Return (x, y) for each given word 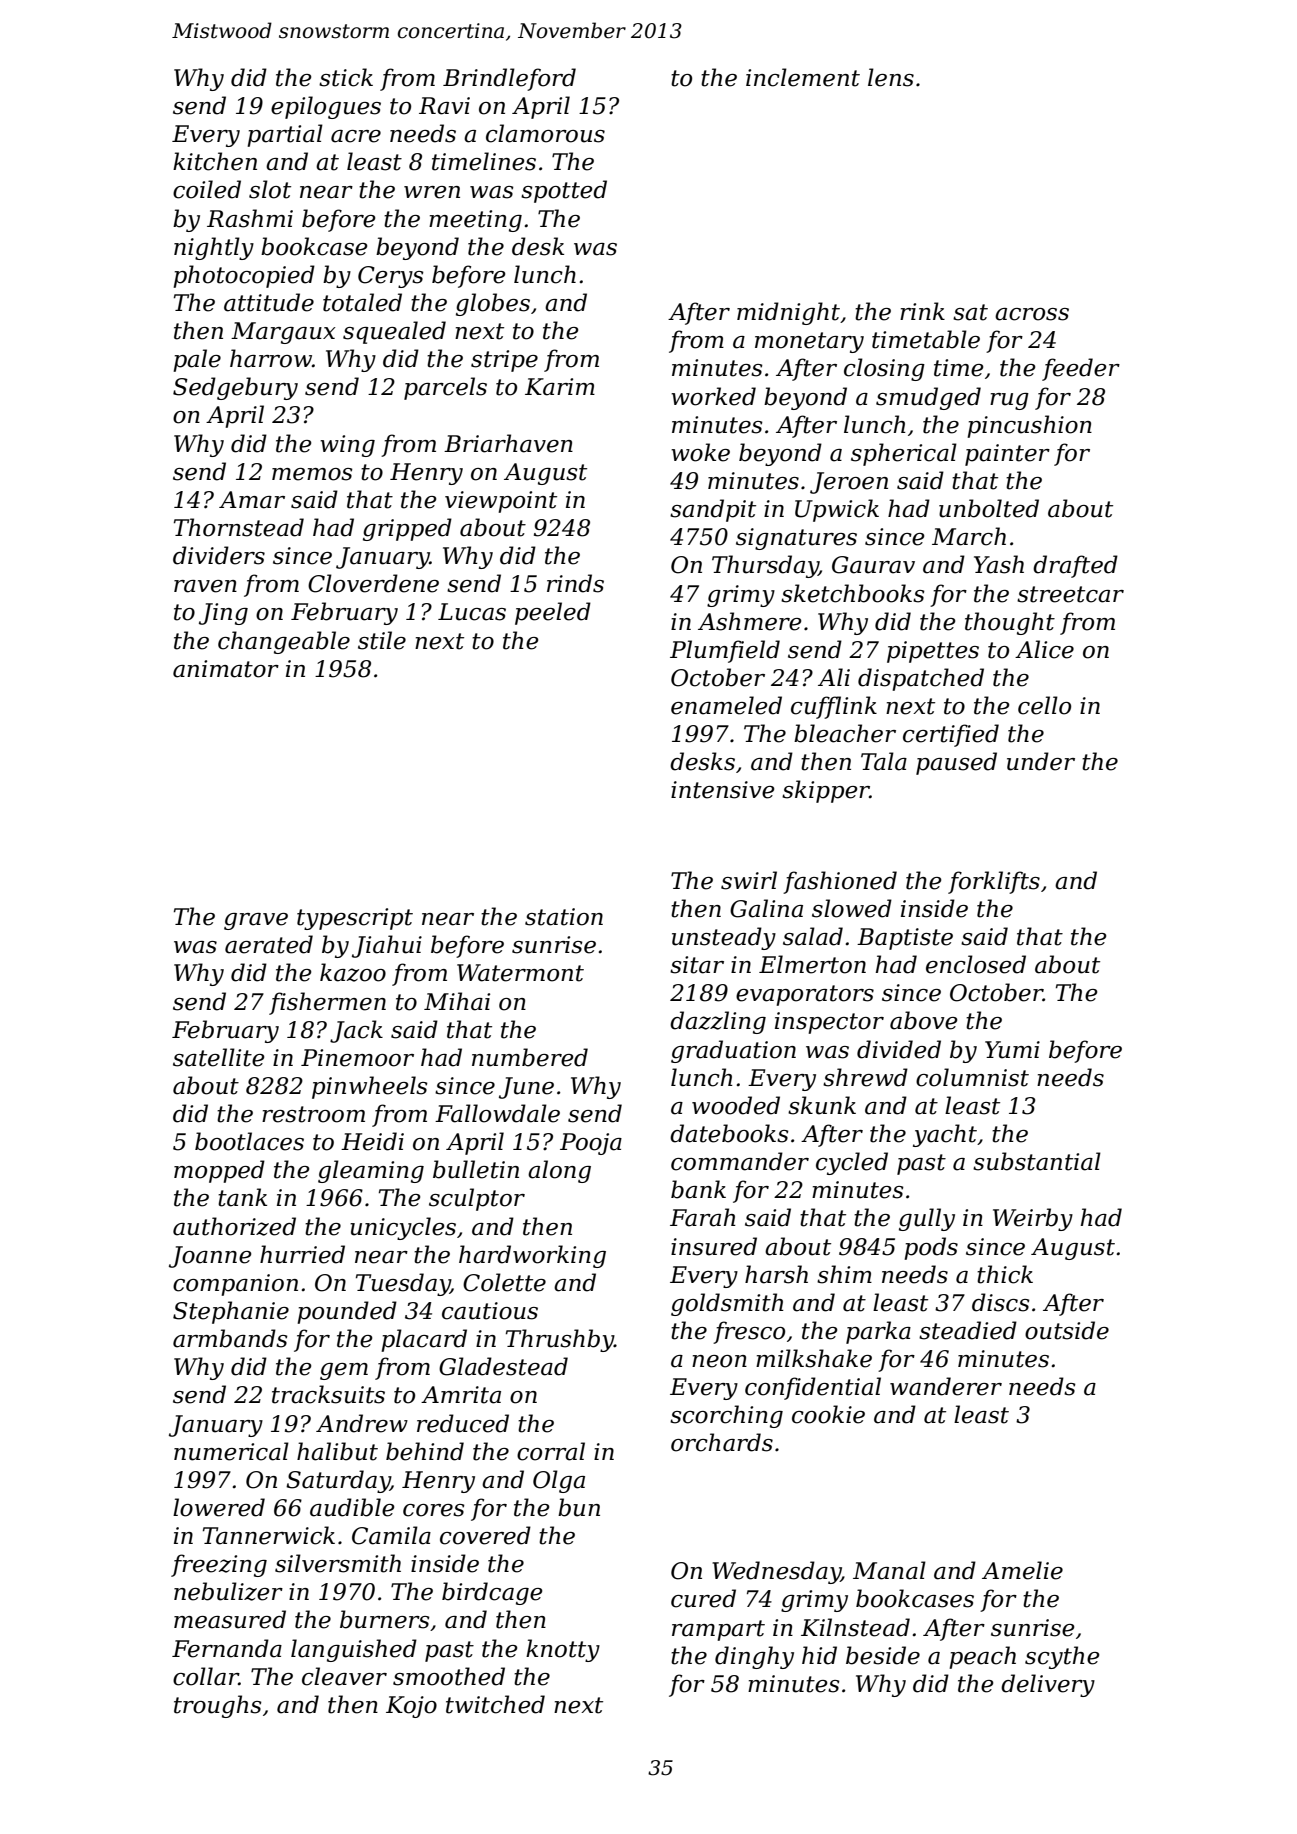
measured (230, 1619)
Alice (1044, 649)
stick (346, 77)
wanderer (946, 1386)
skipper (826, 791)
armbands (230, 1338)
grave (256, 921)
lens (891, 77)
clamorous (545, 133)
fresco (749, 1332)
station (564, 917)
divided (899, 1049)
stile (382, 640)
